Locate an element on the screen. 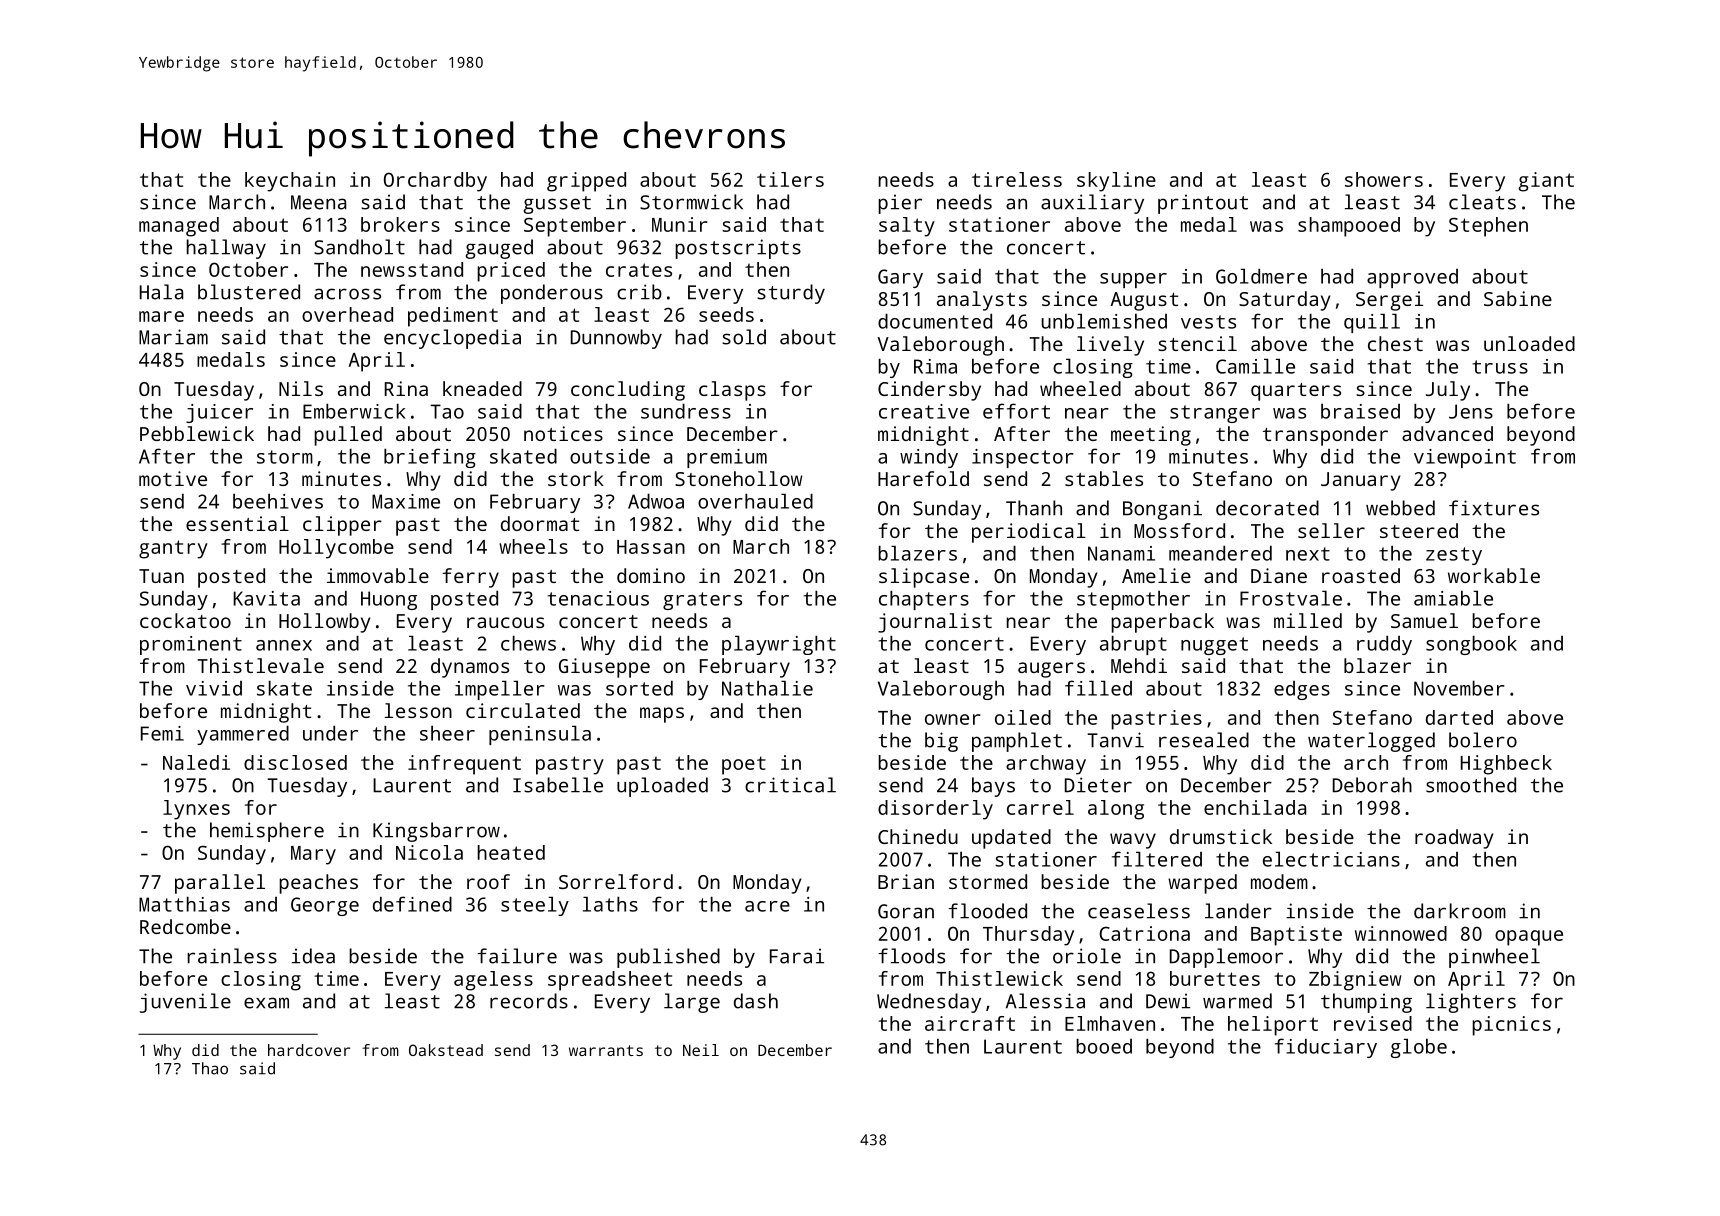  Neil is located at coordinates (701, 1050).
